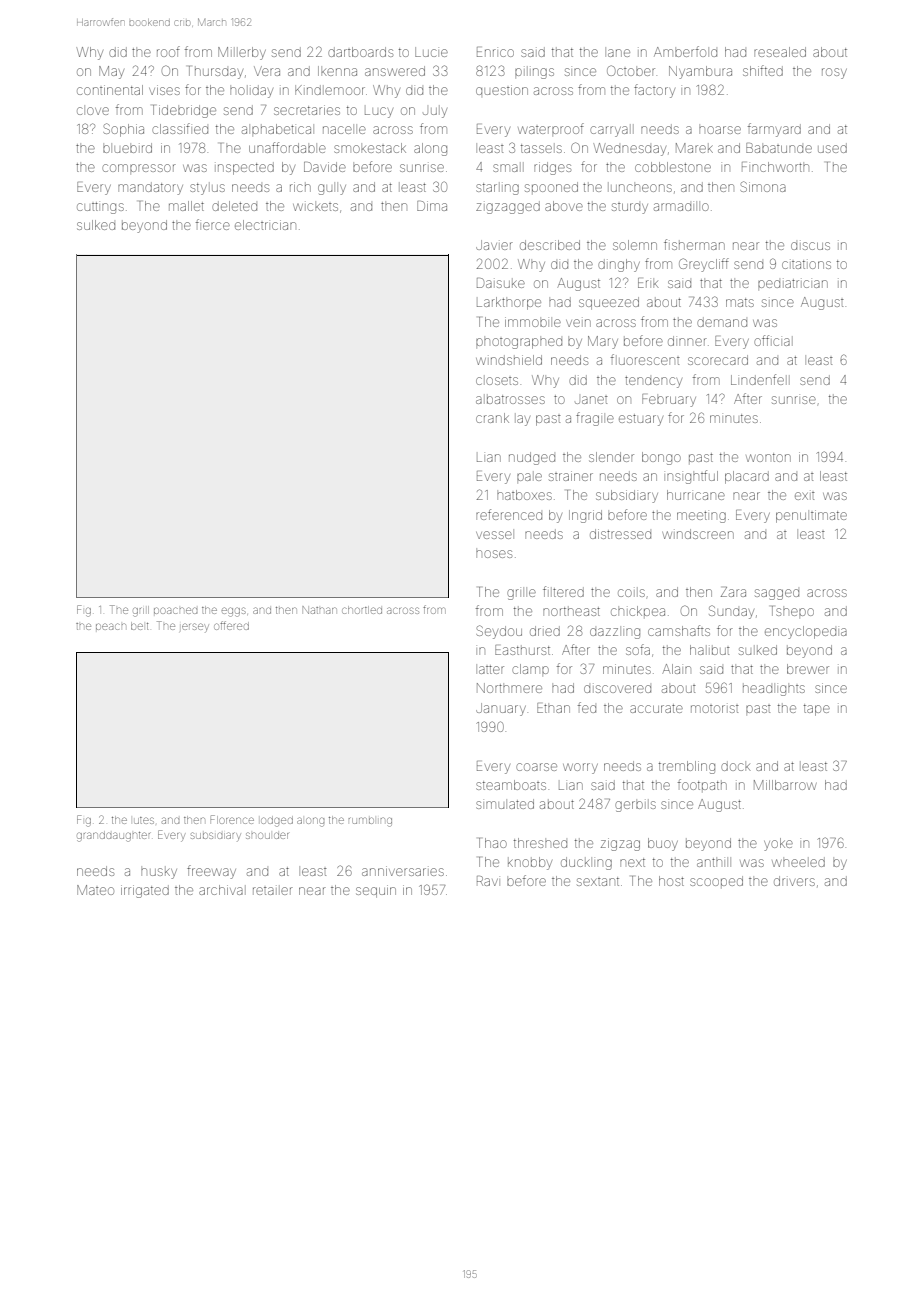 This document has height=1308, width=924. What do you see at coordinates (231, 625) in the document?
I see `offered` at bounding box center [231, 625].
